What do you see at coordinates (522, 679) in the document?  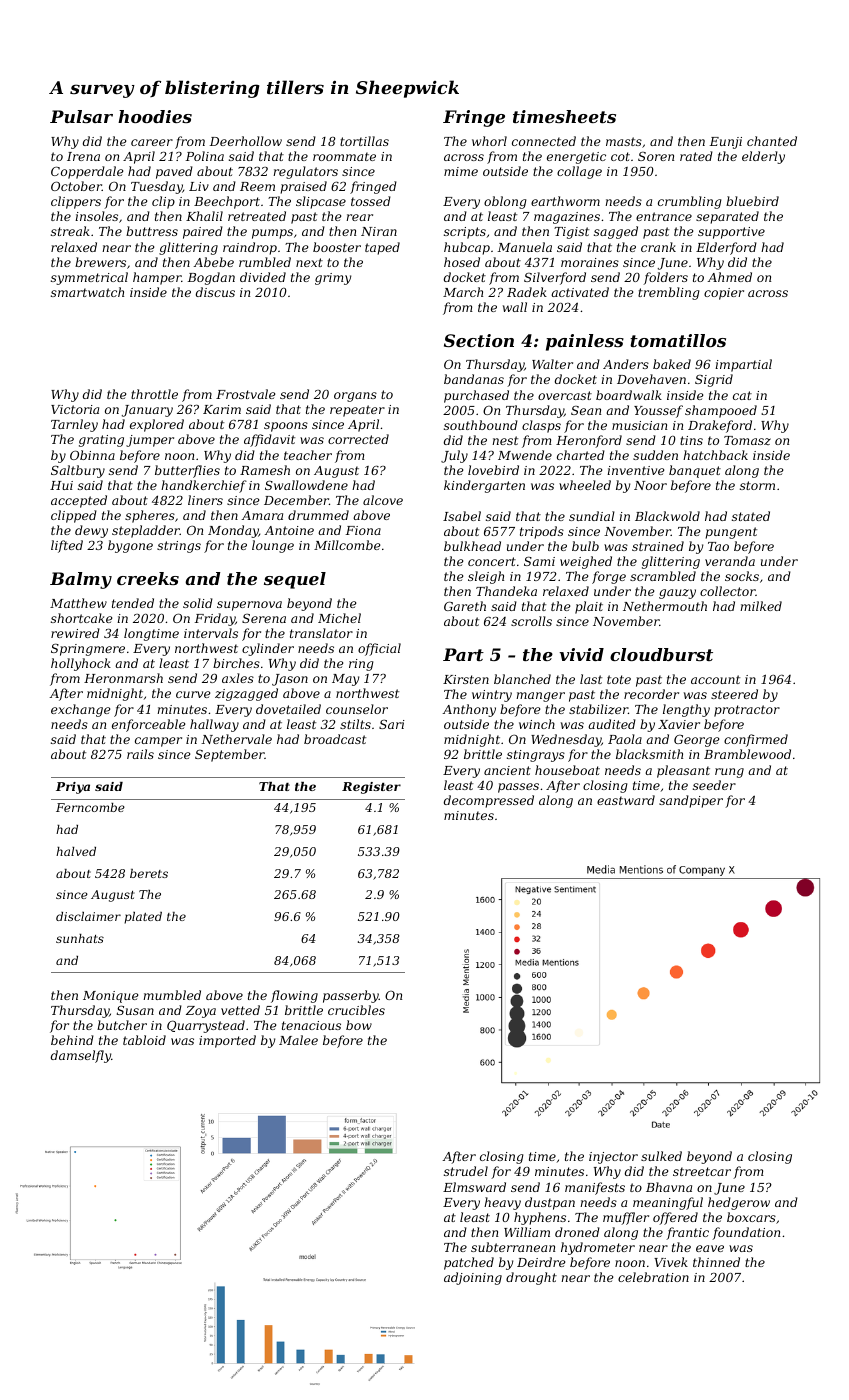 I see `blanched` at bounding box center [522, 679].
